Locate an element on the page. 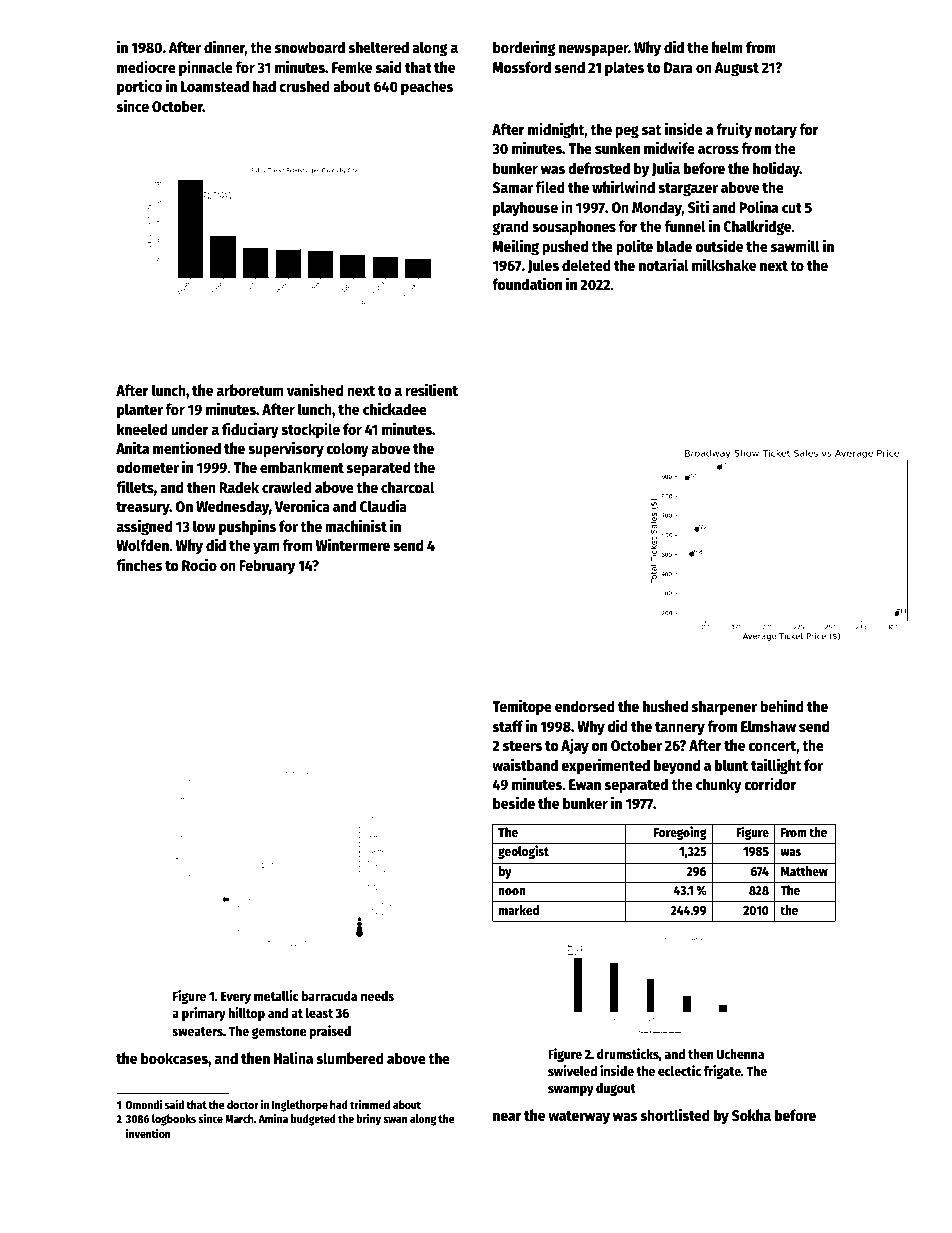 This document has width=952, height=1233. newspaper is located at coordinates (593, 50).
